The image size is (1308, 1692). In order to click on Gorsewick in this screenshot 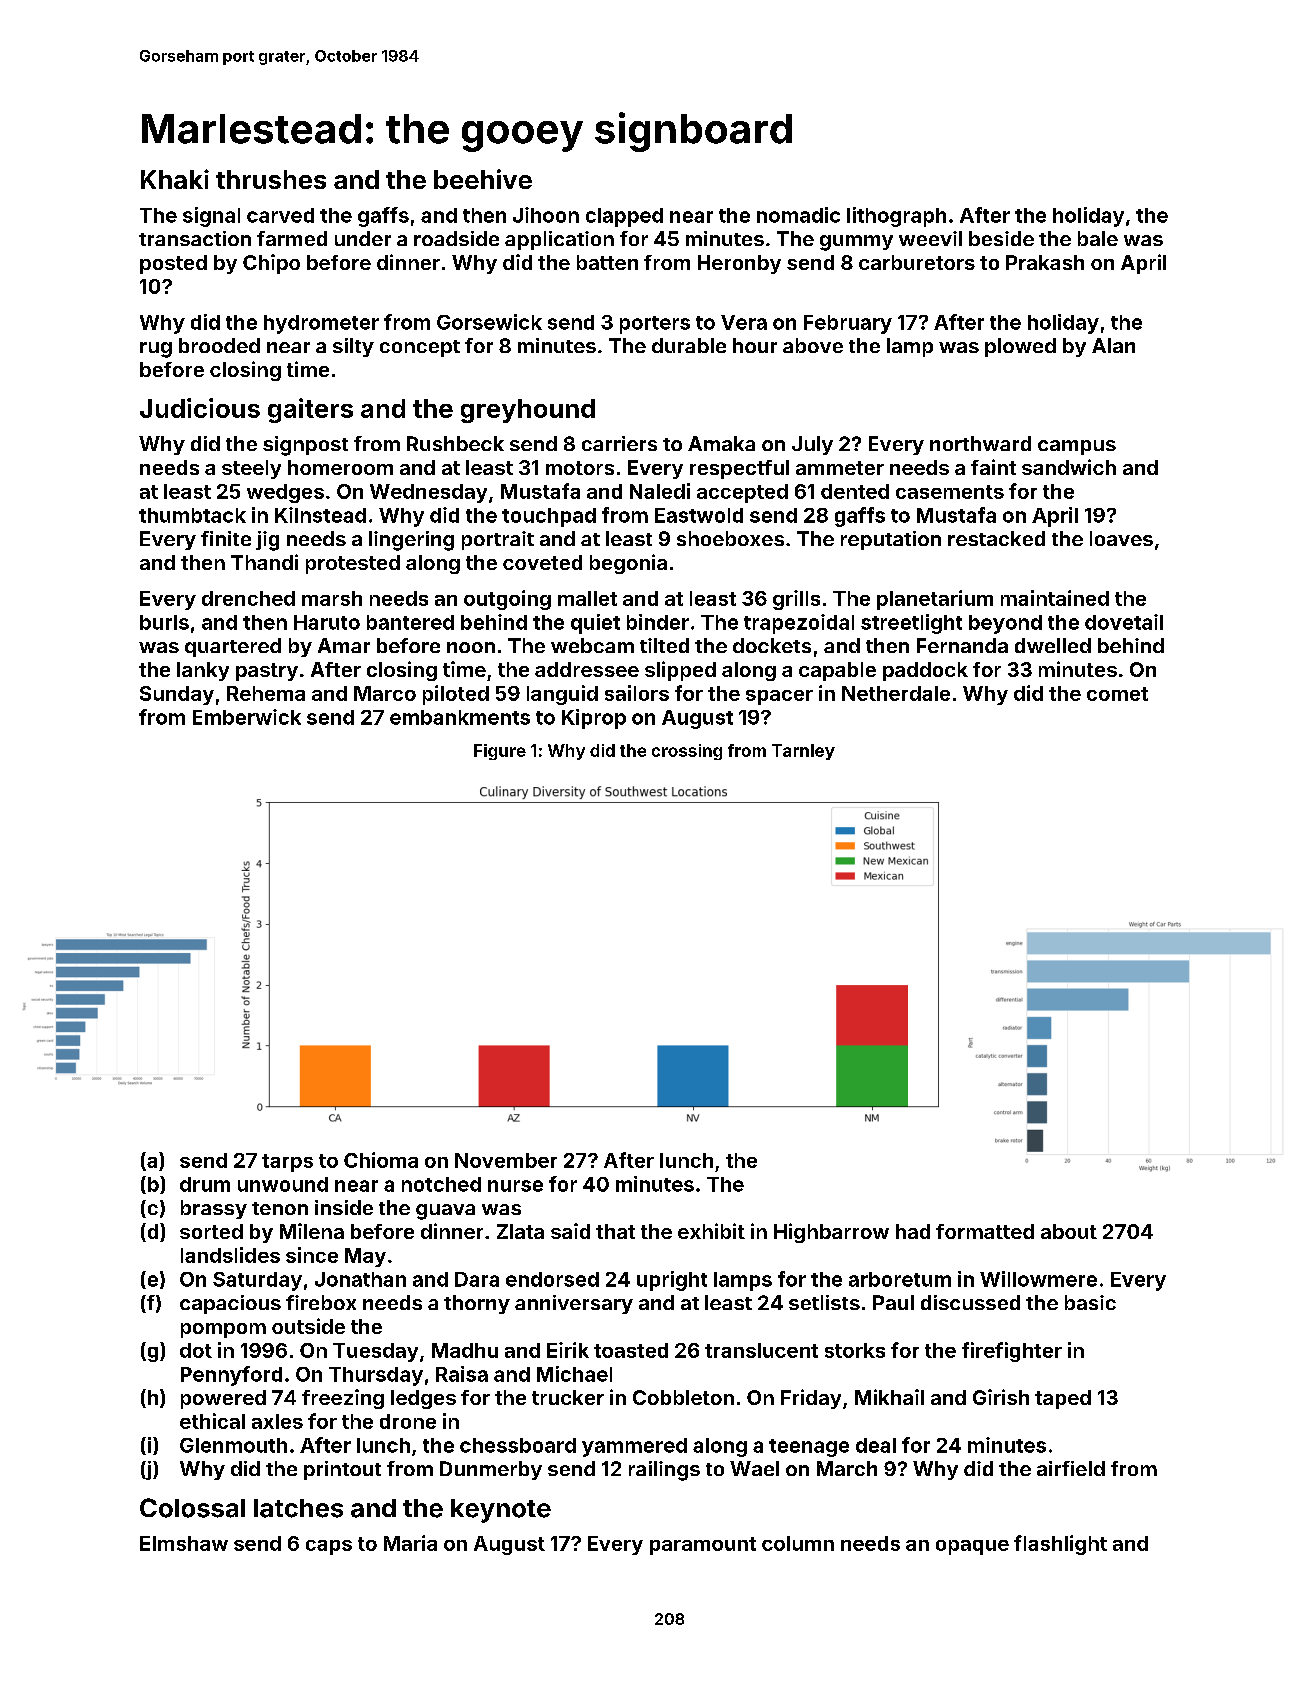, I will do `click(489, 322)`.
